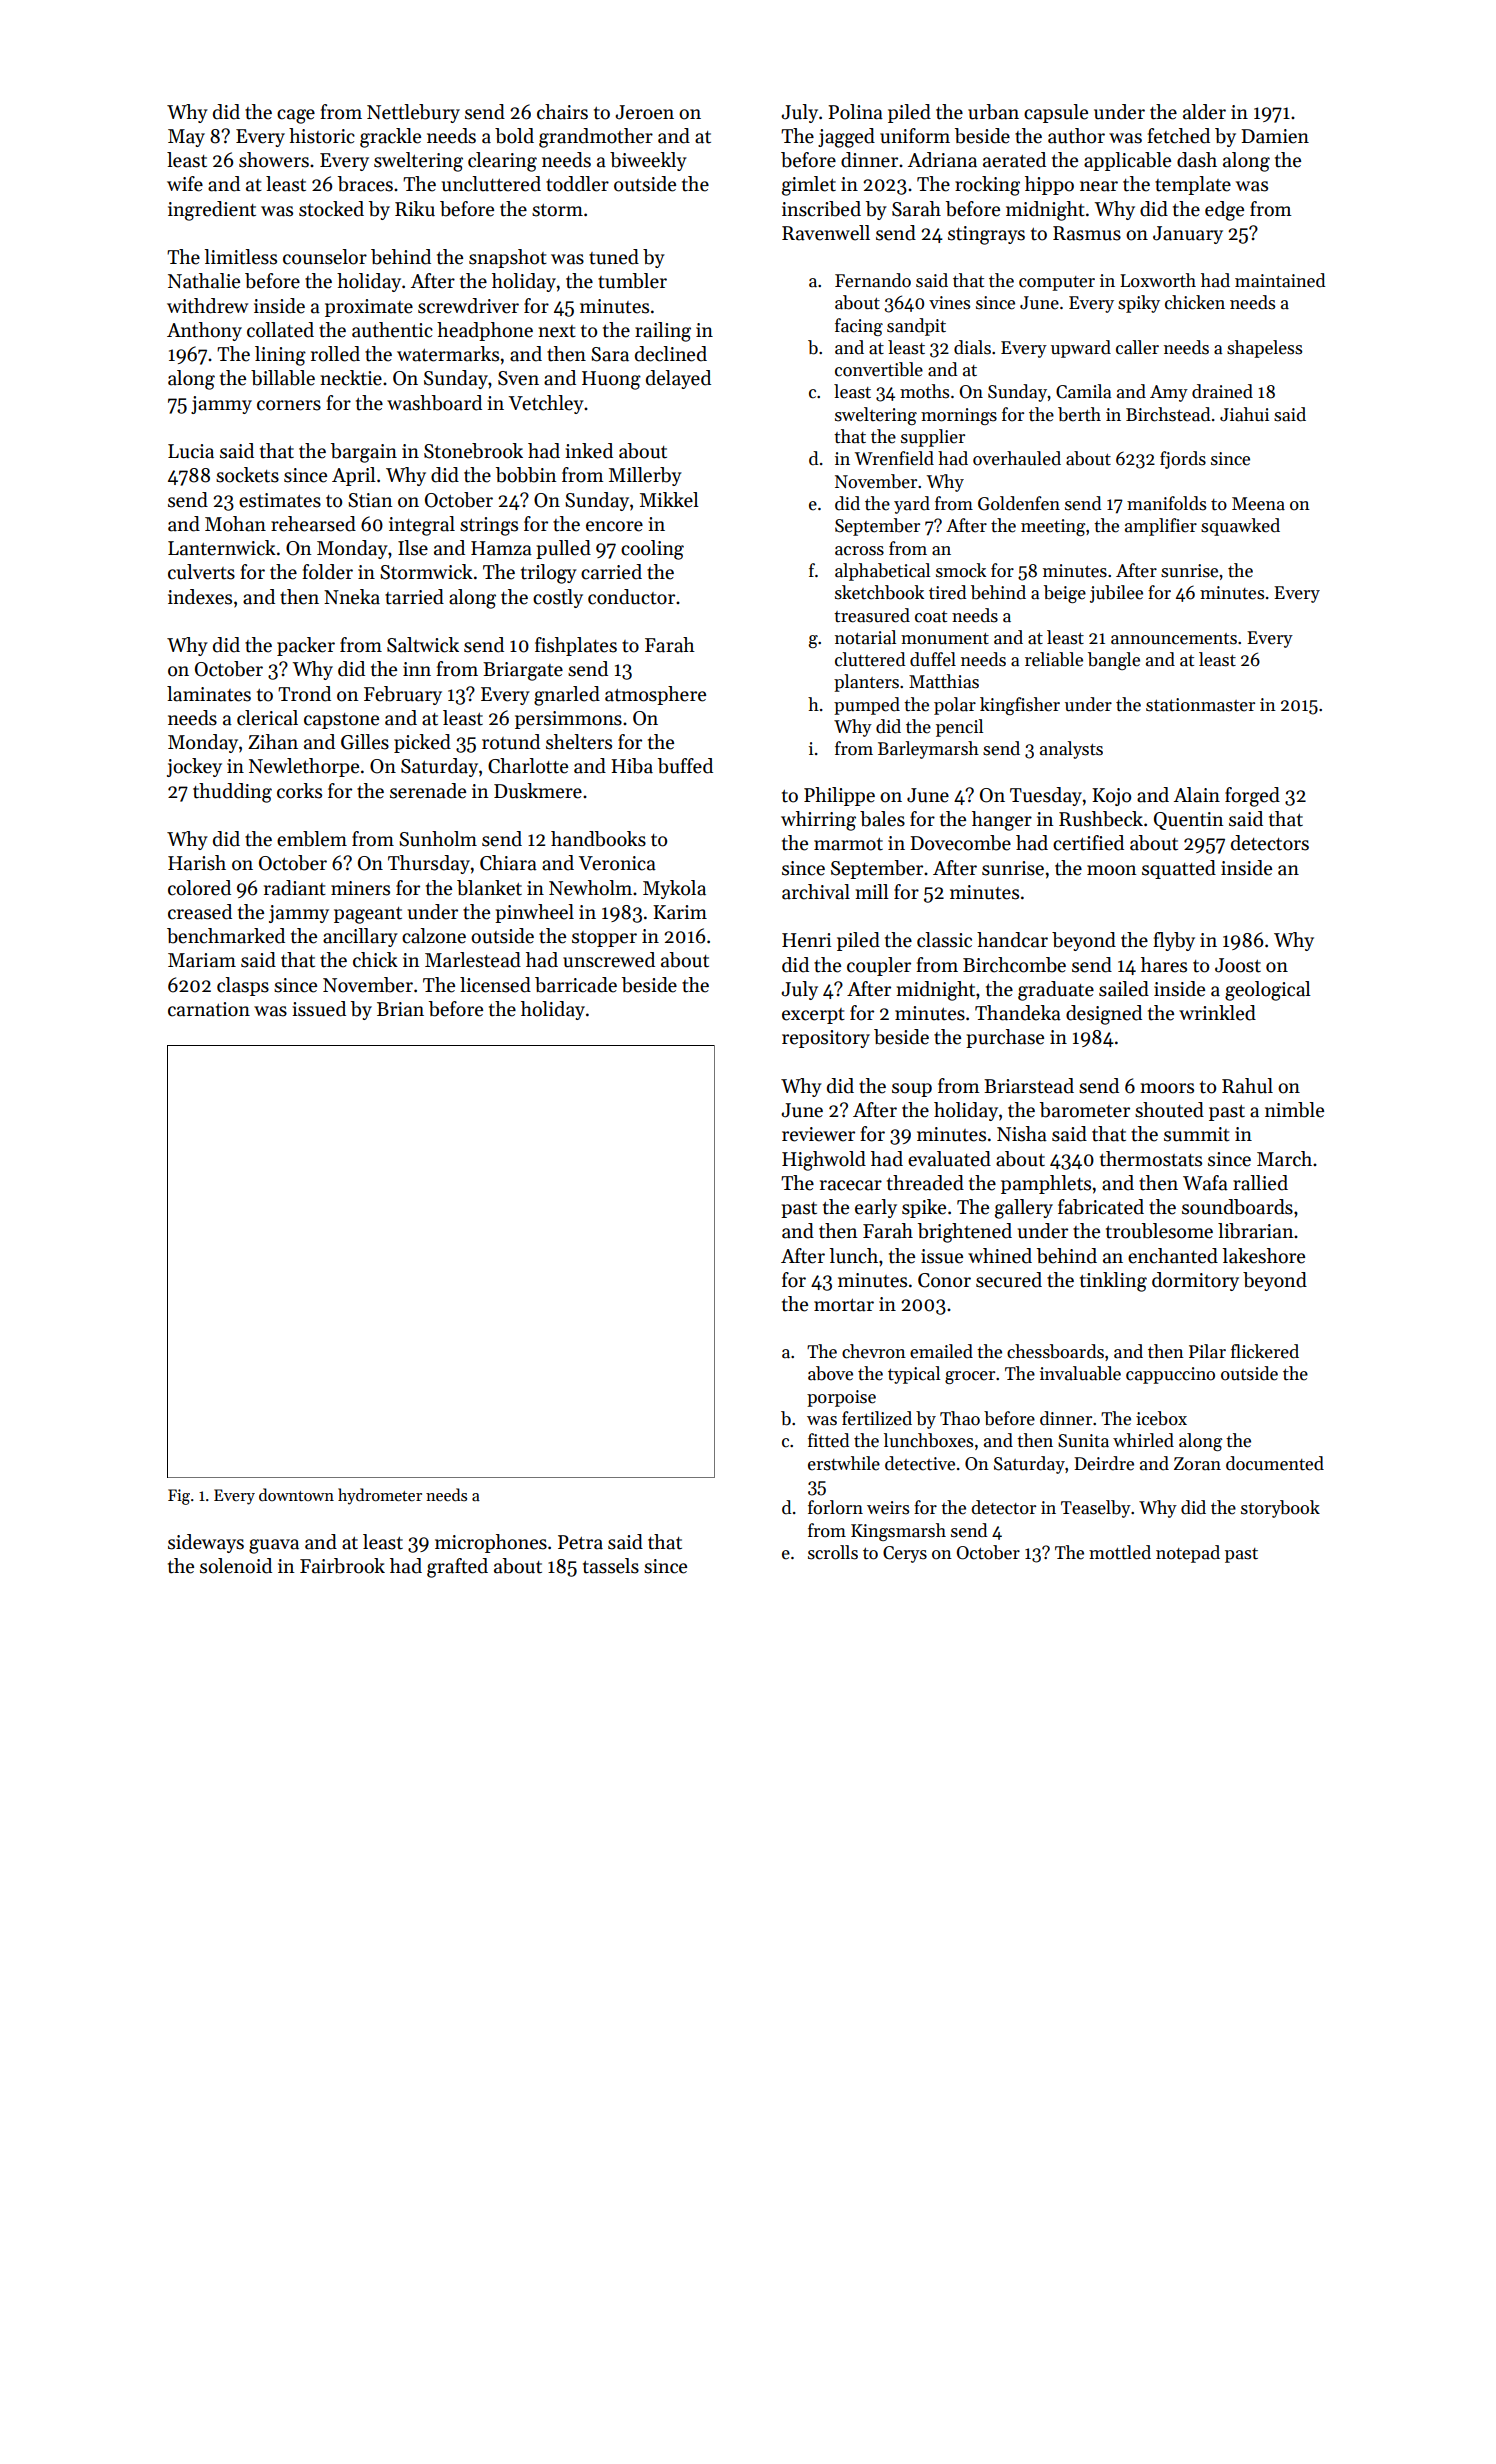 The image size is (1496, 2464). Describe the element at coordinates (644, 112) in the document. I see `Jeroen` at that location.
